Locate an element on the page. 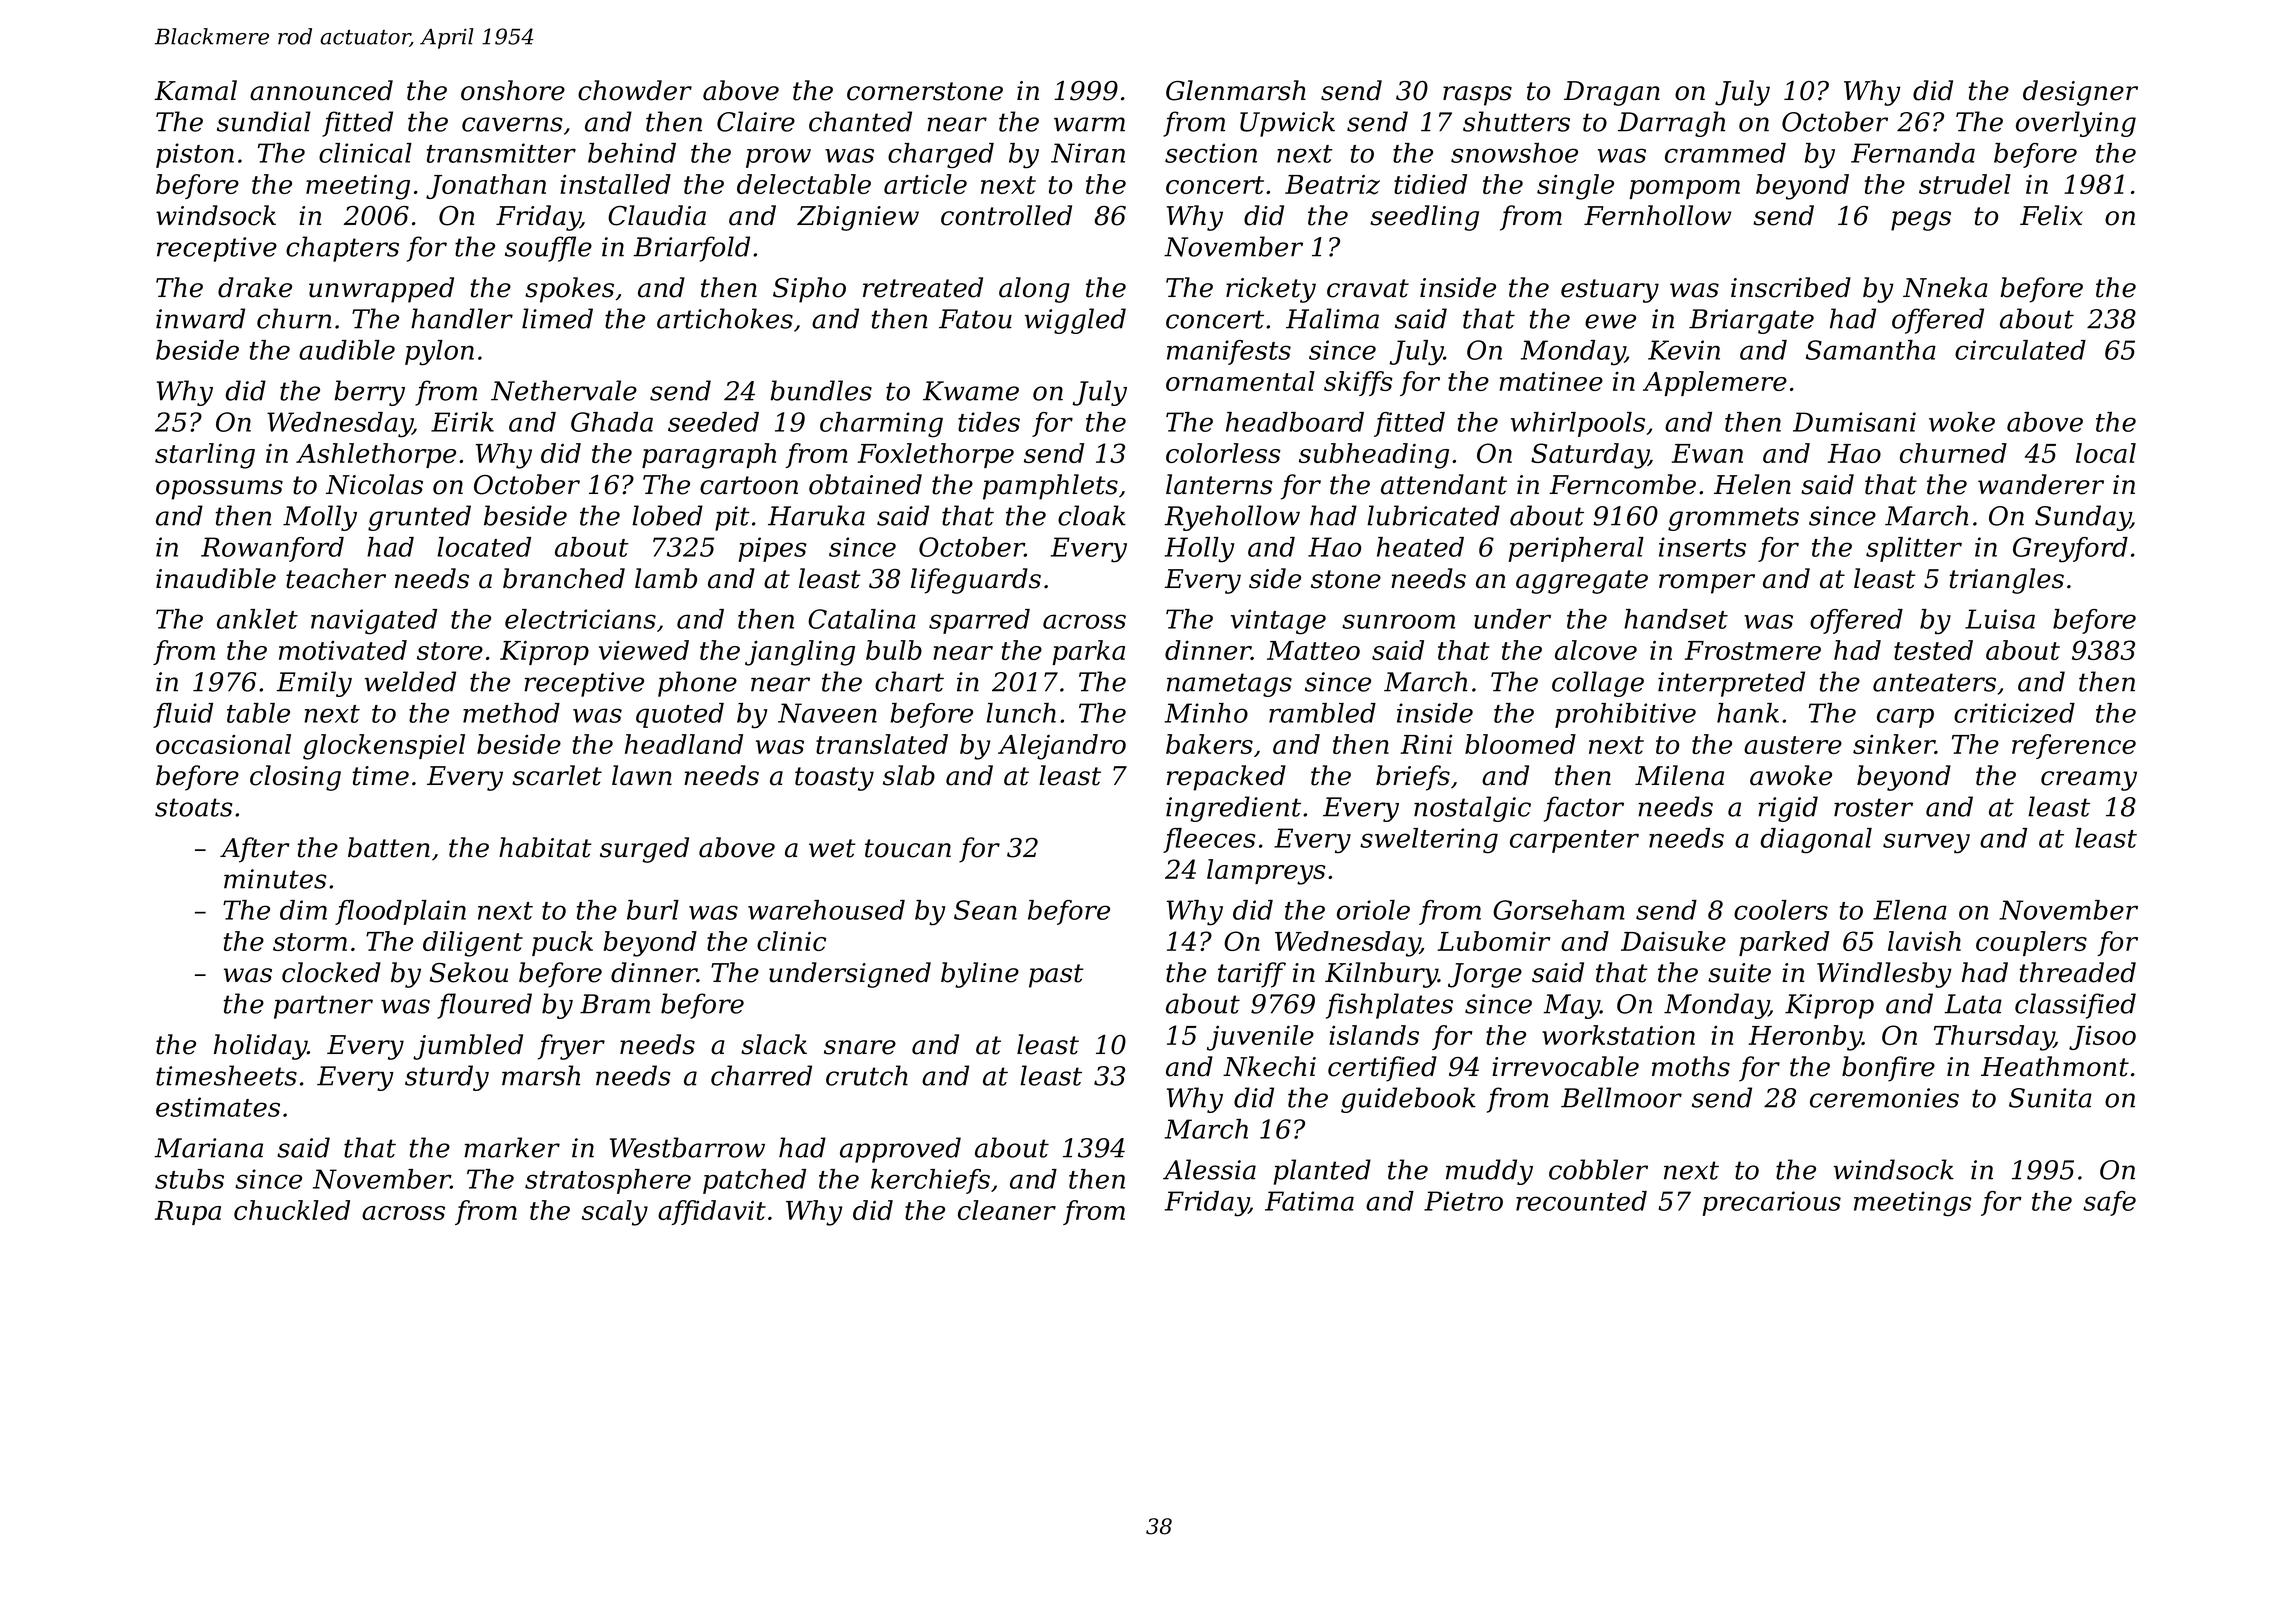 This page has width=2292, height=1620. lifeguards is located at coordinates (976, 581).
